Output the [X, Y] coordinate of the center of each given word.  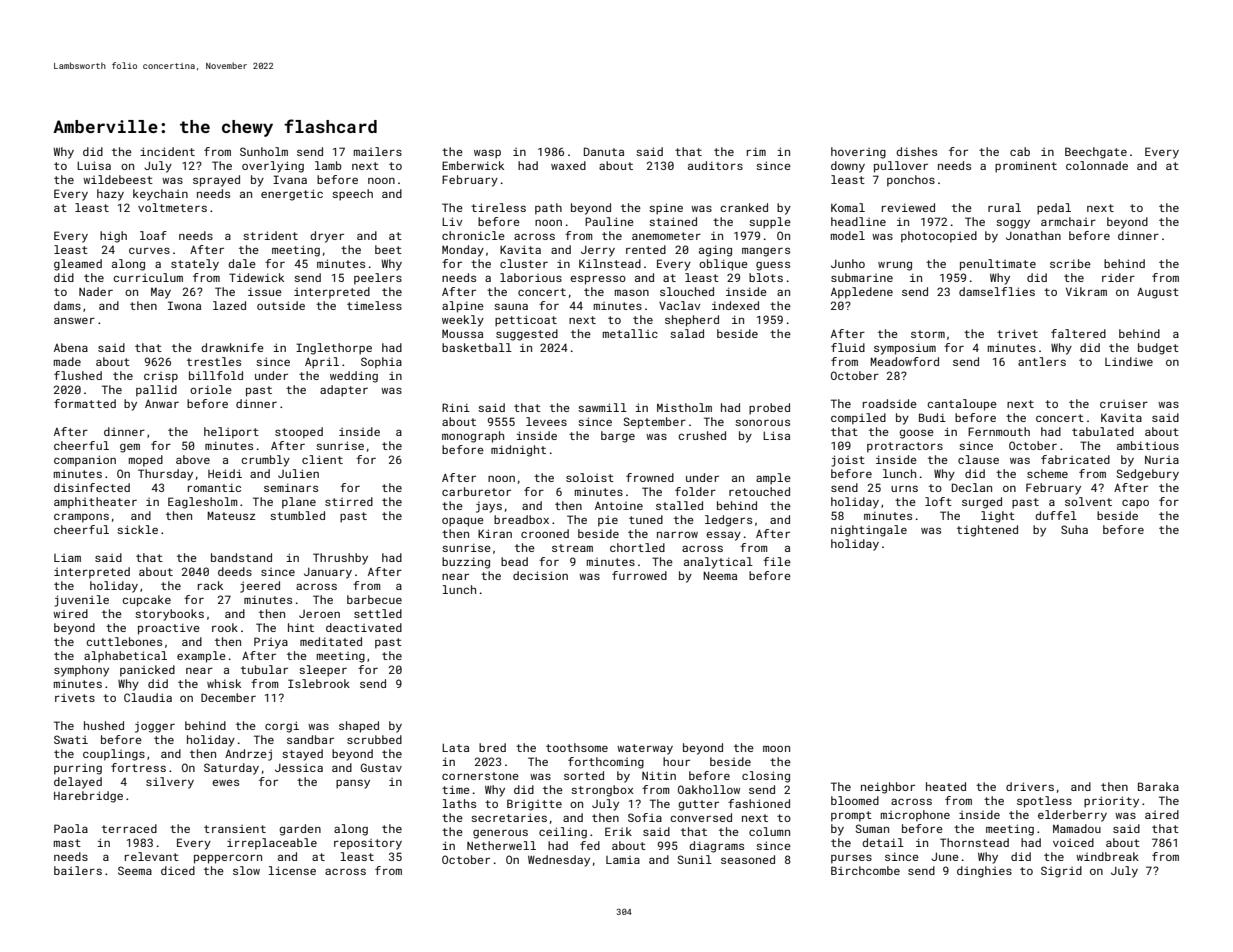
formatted [85, 403]
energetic [292, 195]
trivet [1017, 333]
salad [687, 333]
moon [776, 749]
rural [1004, 207]
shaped [359, 727]
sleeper [323, 671]
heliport [231, 433]
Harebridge [88, 797]
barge [618, 437]
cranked [744, 207]
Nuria [1162, 459]
